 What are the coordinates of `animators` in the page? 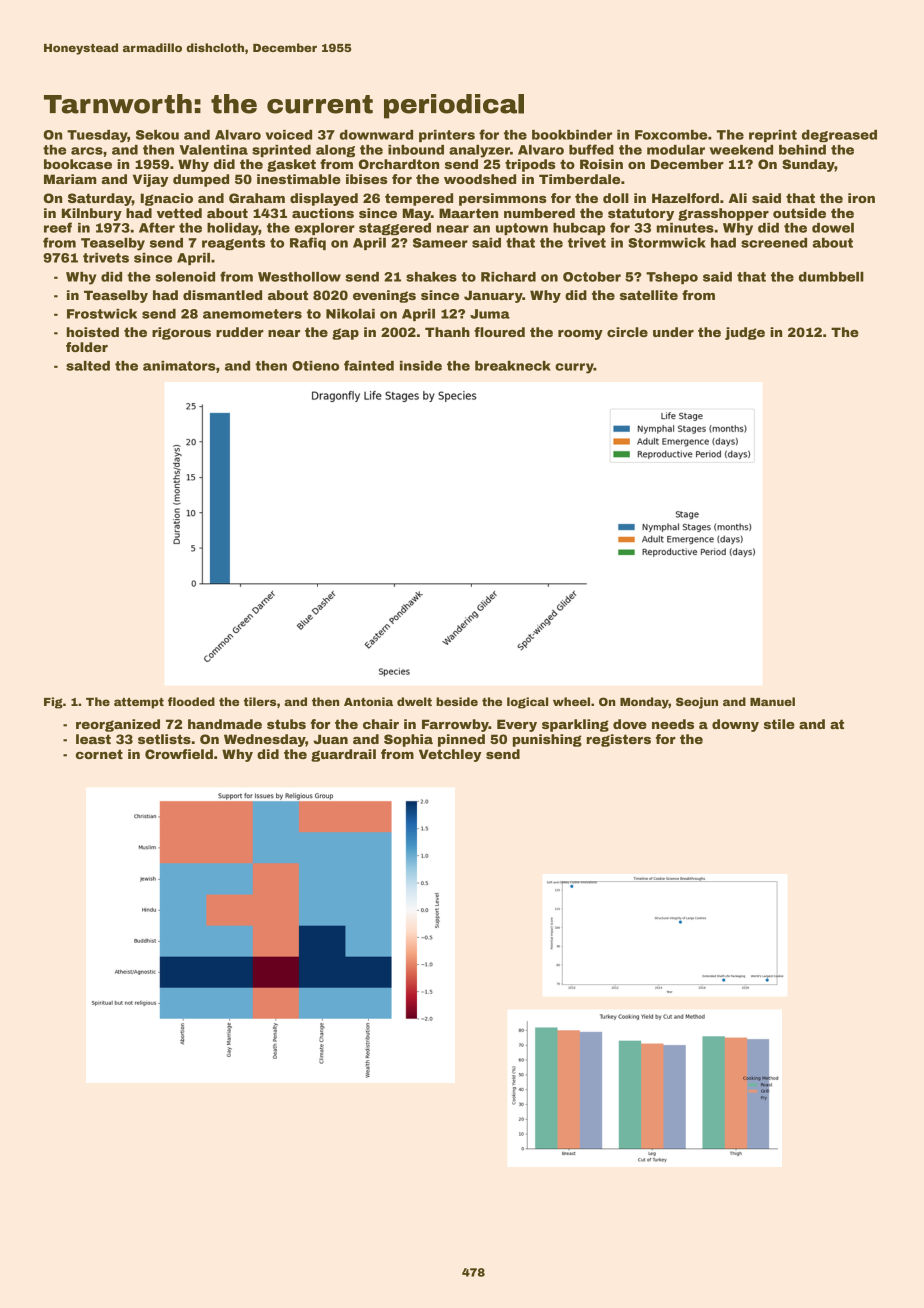 It's located at (179, 366).
